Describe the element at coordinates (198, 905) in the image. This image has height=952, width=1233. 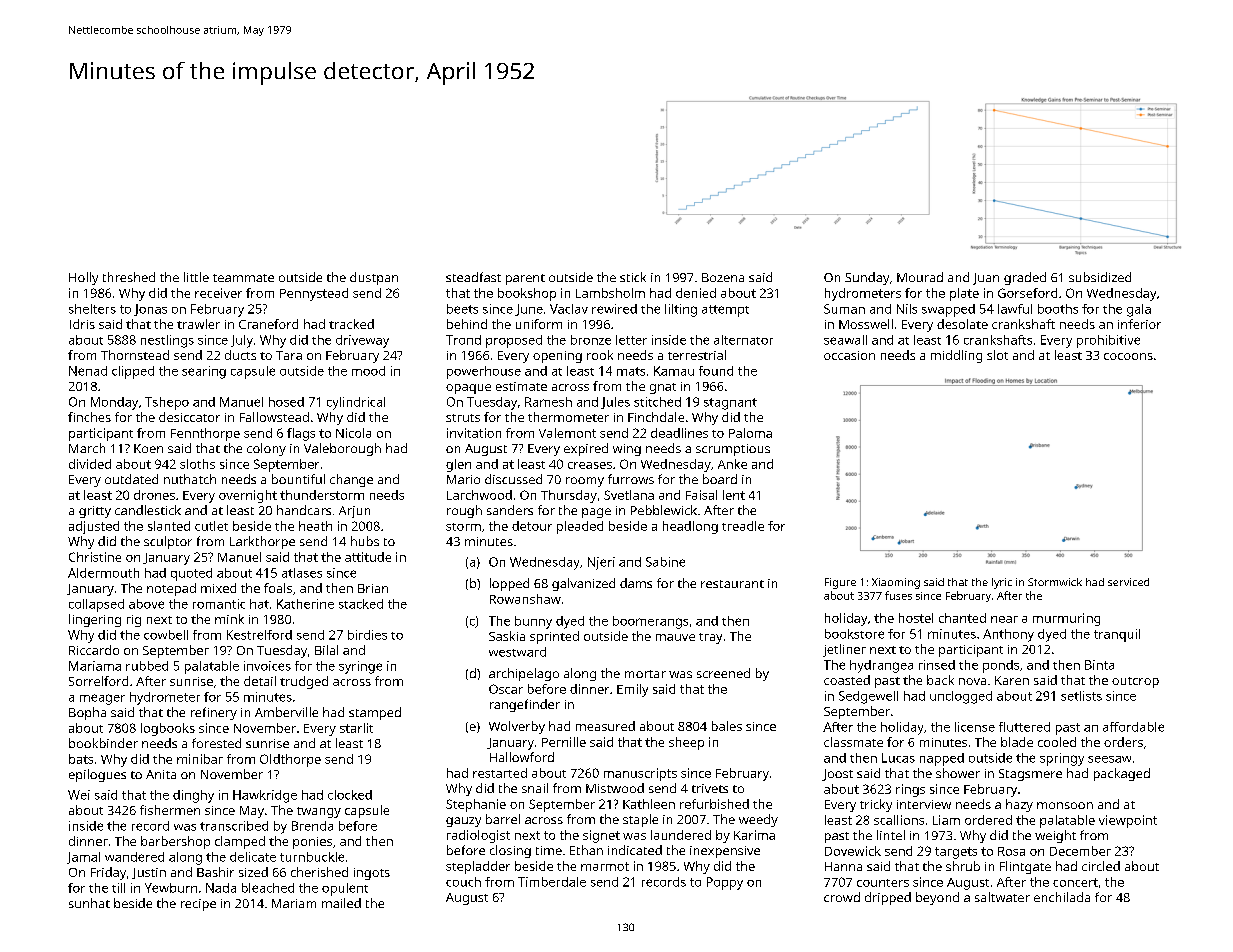
I see `recipe` at that location.
